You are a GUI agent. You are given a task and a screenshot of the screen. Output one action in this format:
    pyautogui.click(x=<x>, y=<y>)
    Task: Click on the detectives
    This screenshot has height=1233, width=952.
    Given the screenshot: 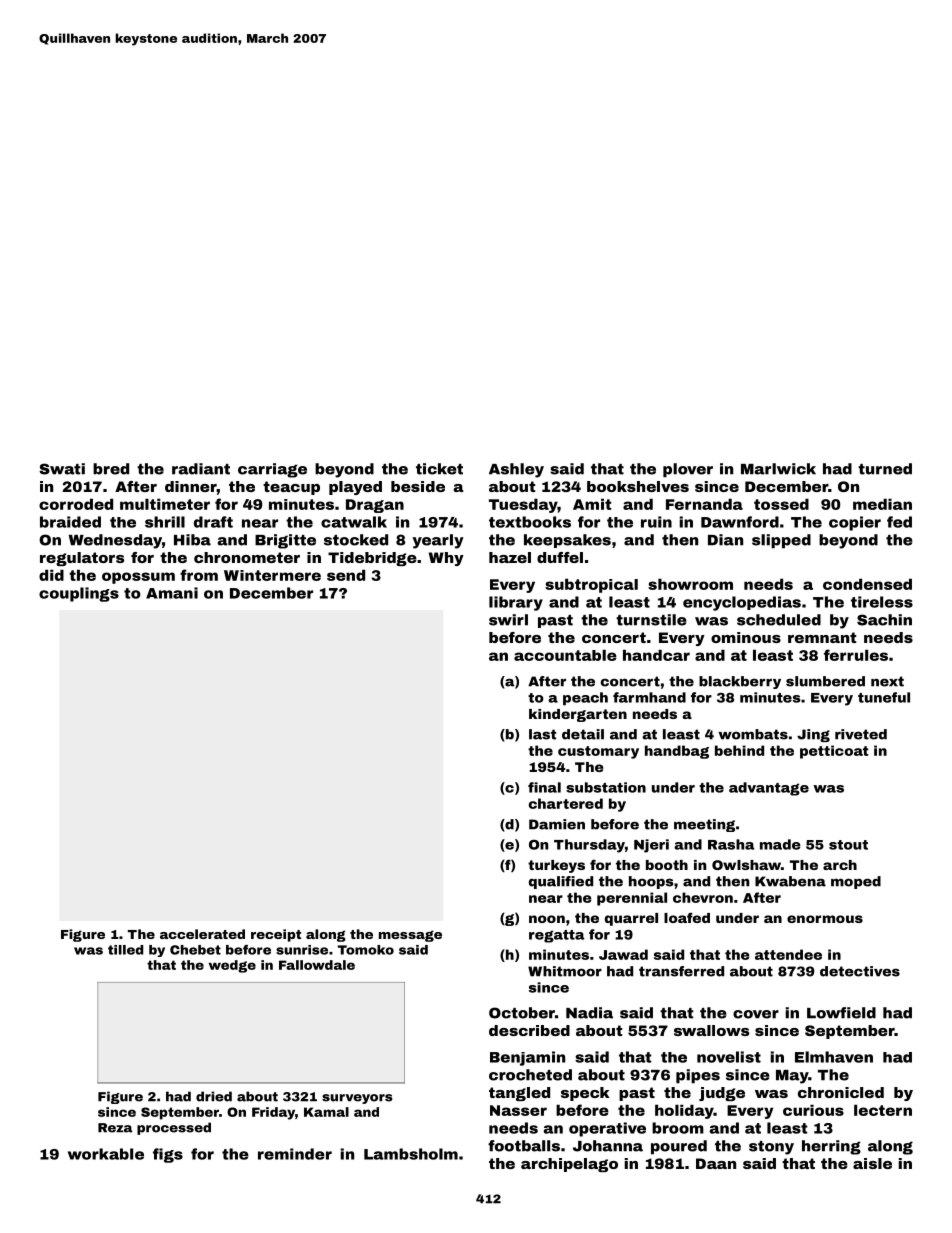 What is the action you would take?
    pyautogui.click(x=860, y=971)
